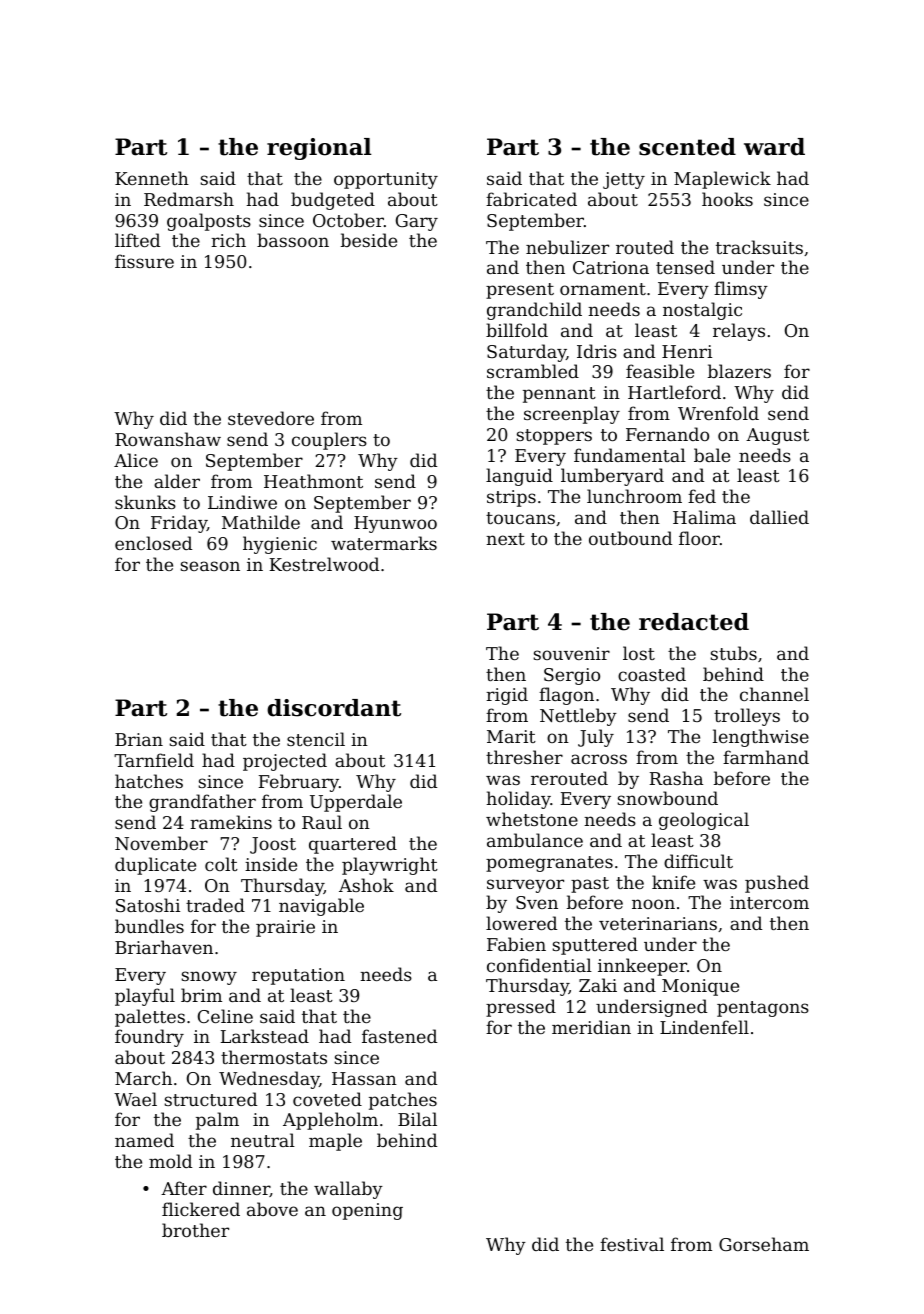 The image size is (924, 1314). What do you see at coordinates (145, 502) in the document?
I see `skunks` at bounding box center [145, 502].
